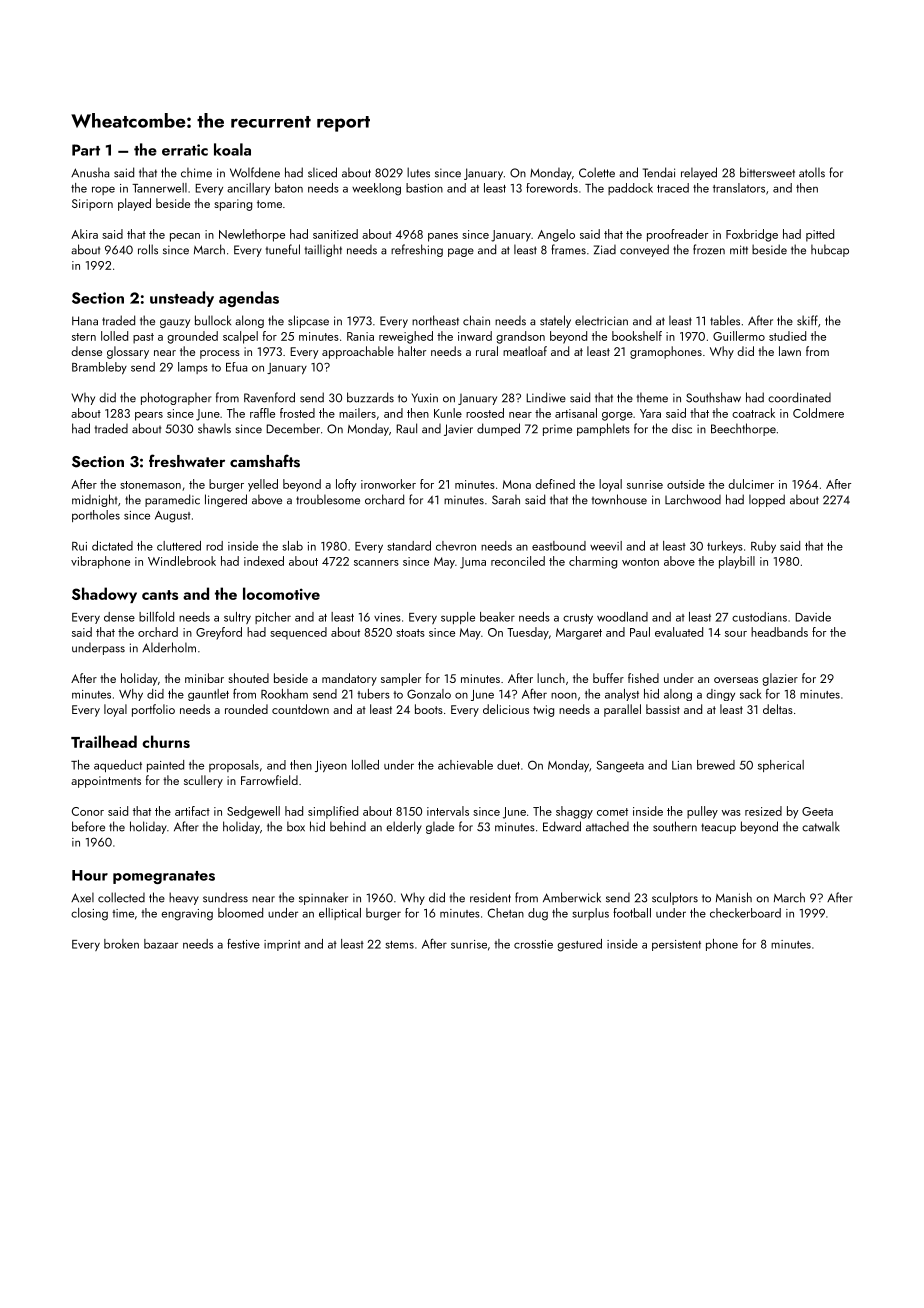 The width and height of the screenshot is (924, 1308). What do you see at coordinates (79, 546) in the screenshot?
I see `Rui` at bounding box center [79, 546].
